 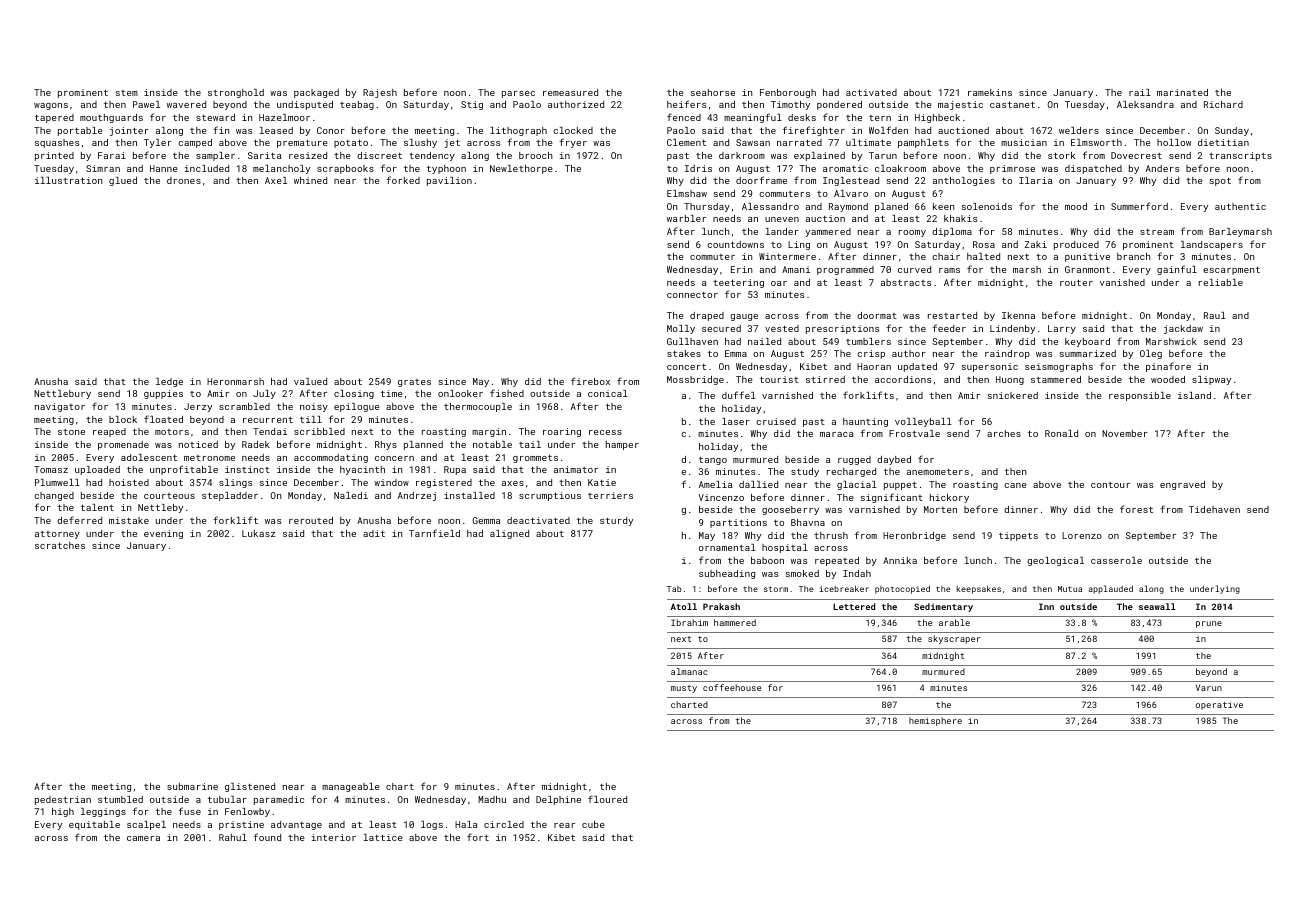 What do you see at coordinates (160, 508) in the document?
I see `Nettleby` at bounding box center [160, 508].
